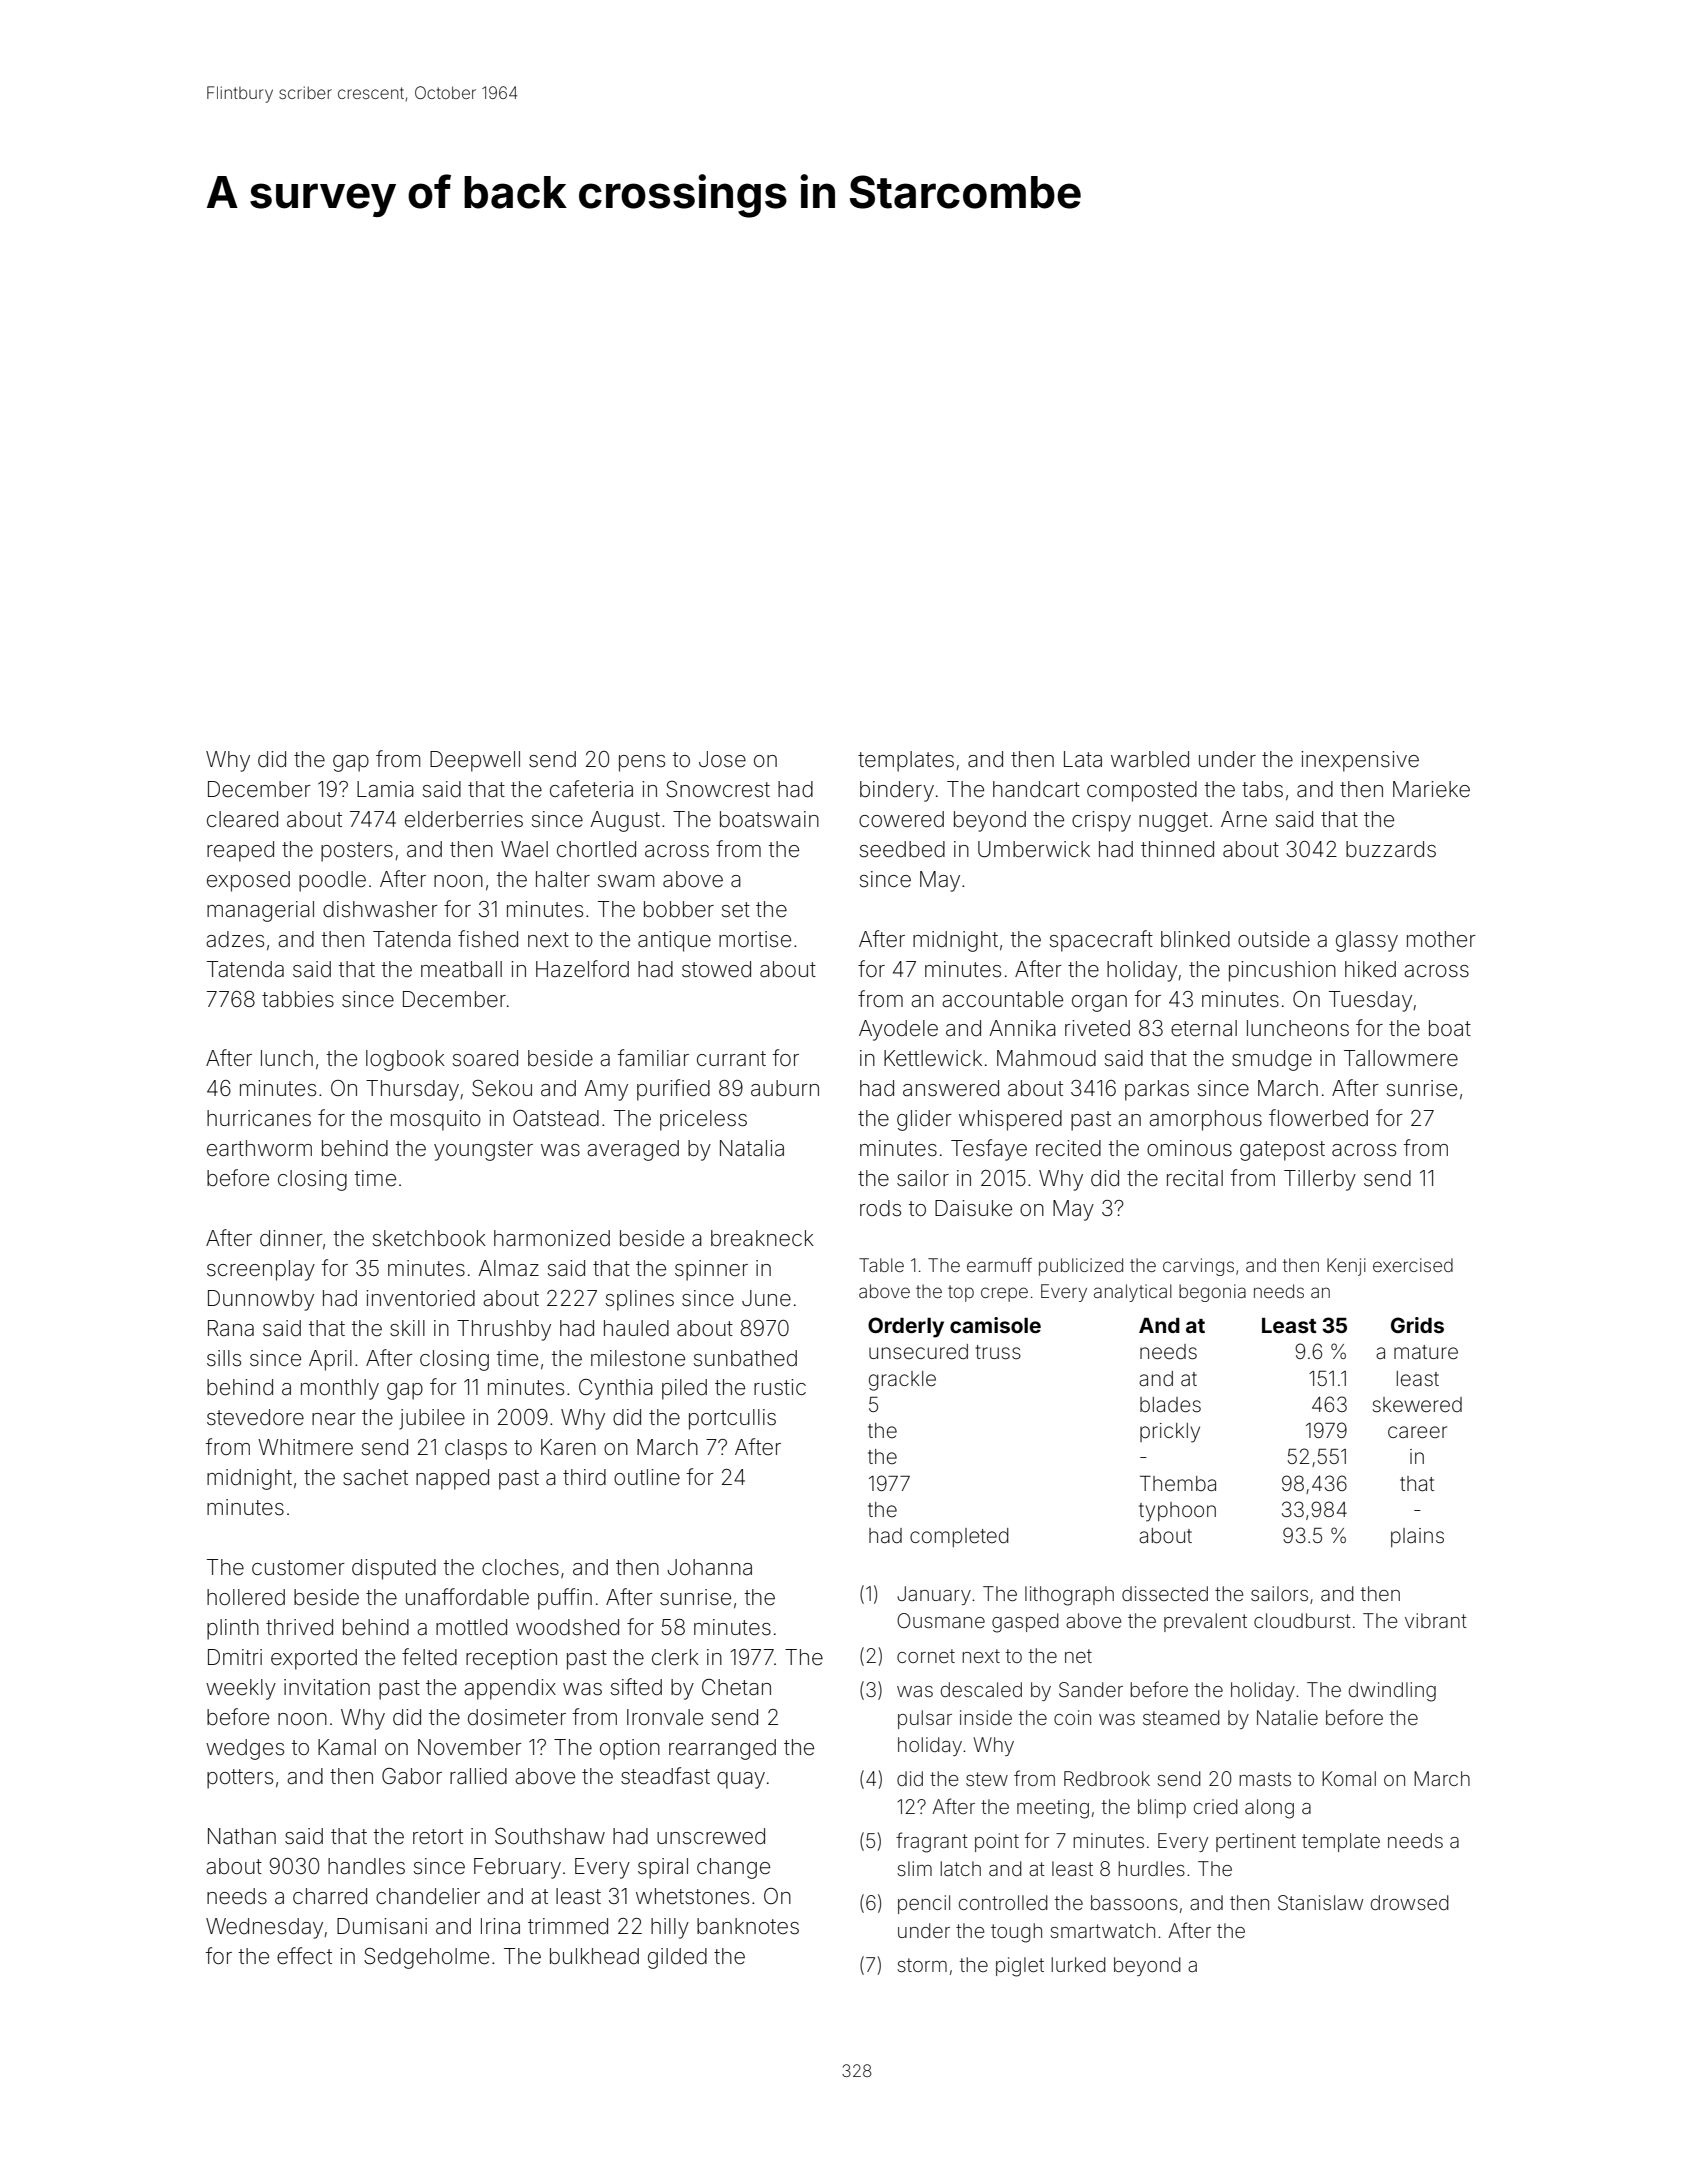 The height and width of the document is (2178, 1683). I want to click on warbled, so click(1150, 759).
